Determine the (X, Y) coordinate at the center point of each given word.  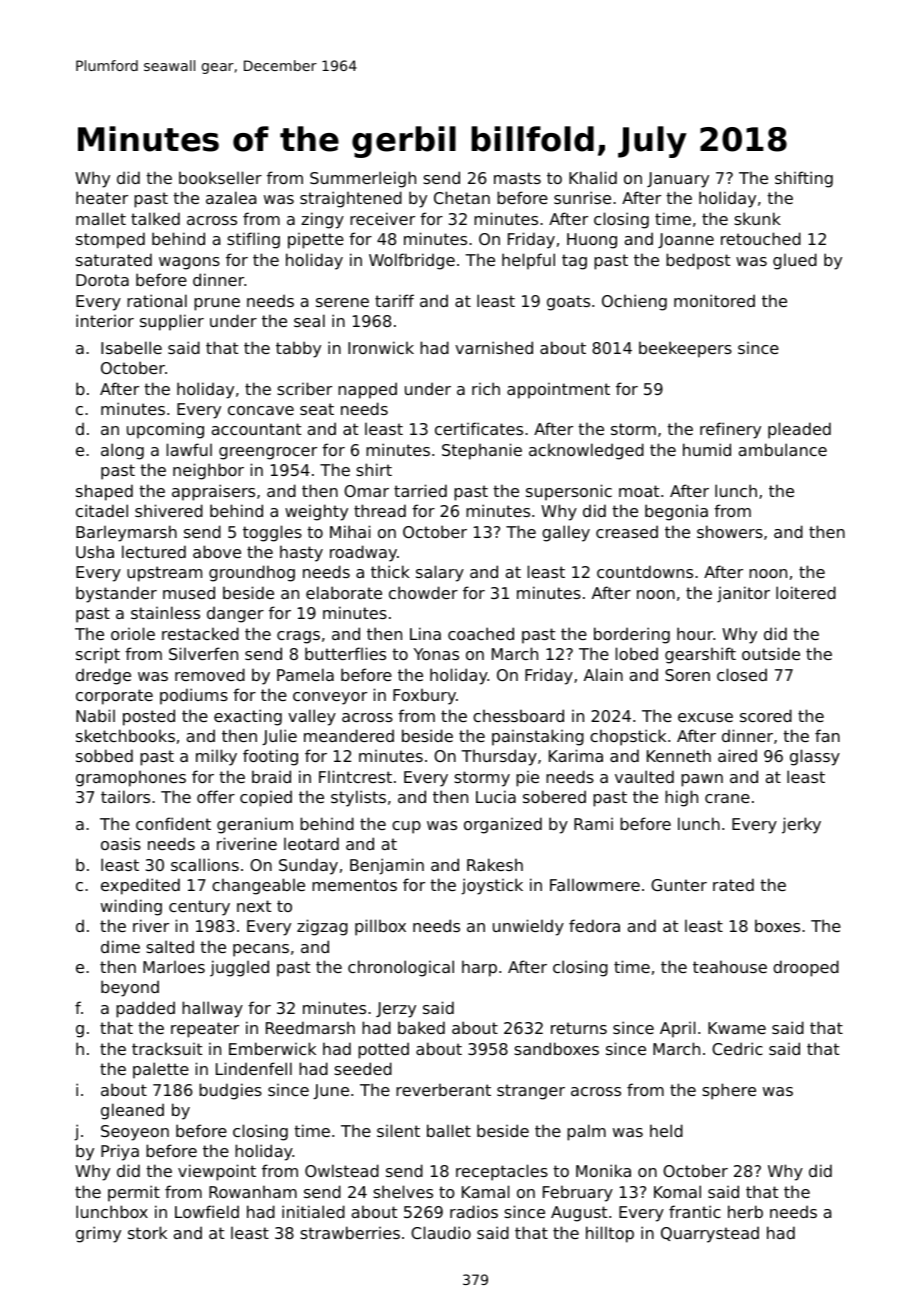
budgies (230, 1091)
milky (216, 757)
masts (517, 178)
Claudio (441, 1232)
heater (102, 197)
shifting (804, 179)
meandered (349, 735)
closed (742, 674)
